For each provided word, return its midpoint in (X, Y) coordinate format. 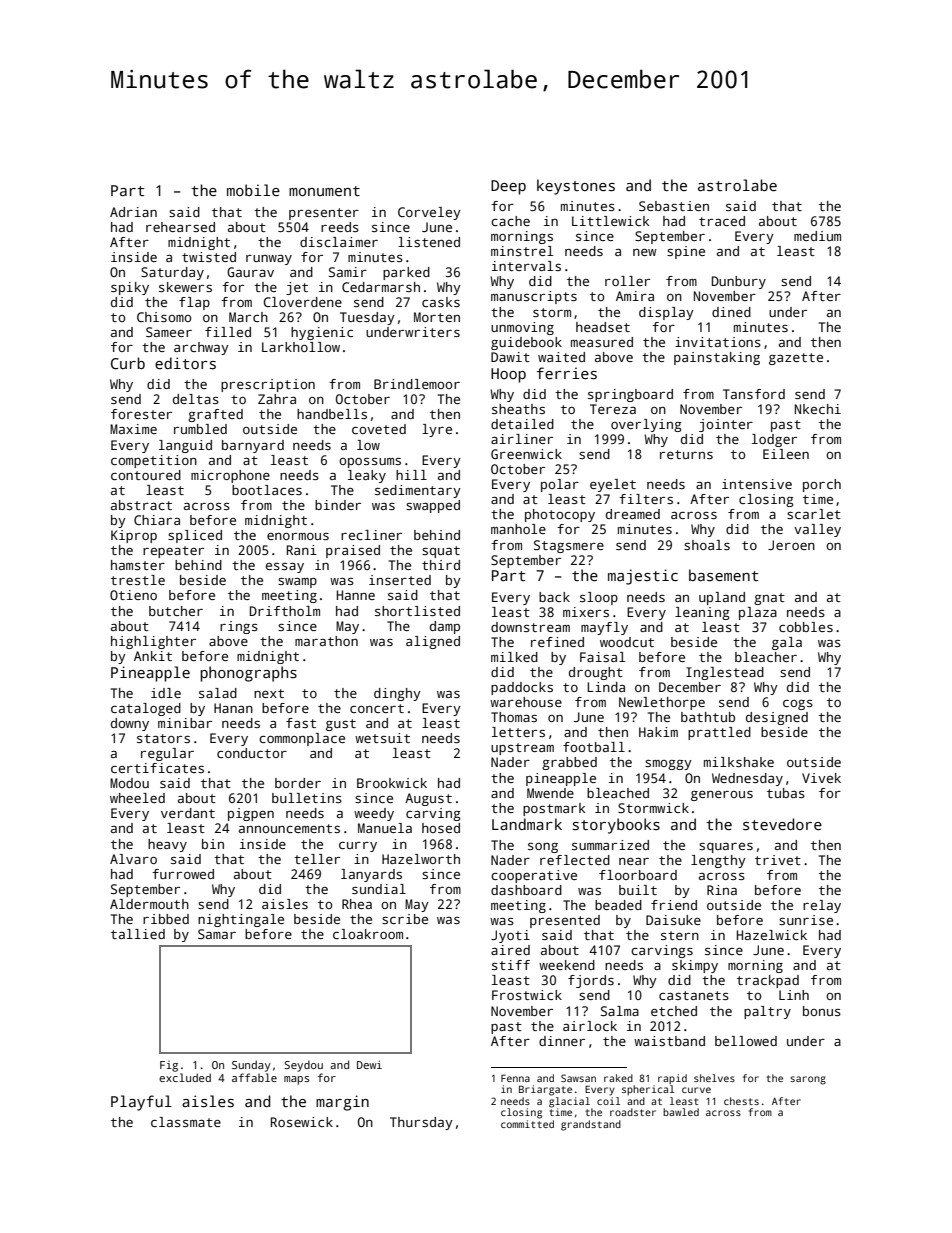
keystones (576, 187)
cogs (798, 705)
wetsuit (382, 738)
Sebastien (674, 206)
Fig (169, 1066)
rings (239, 627)
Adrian (133, 212)
